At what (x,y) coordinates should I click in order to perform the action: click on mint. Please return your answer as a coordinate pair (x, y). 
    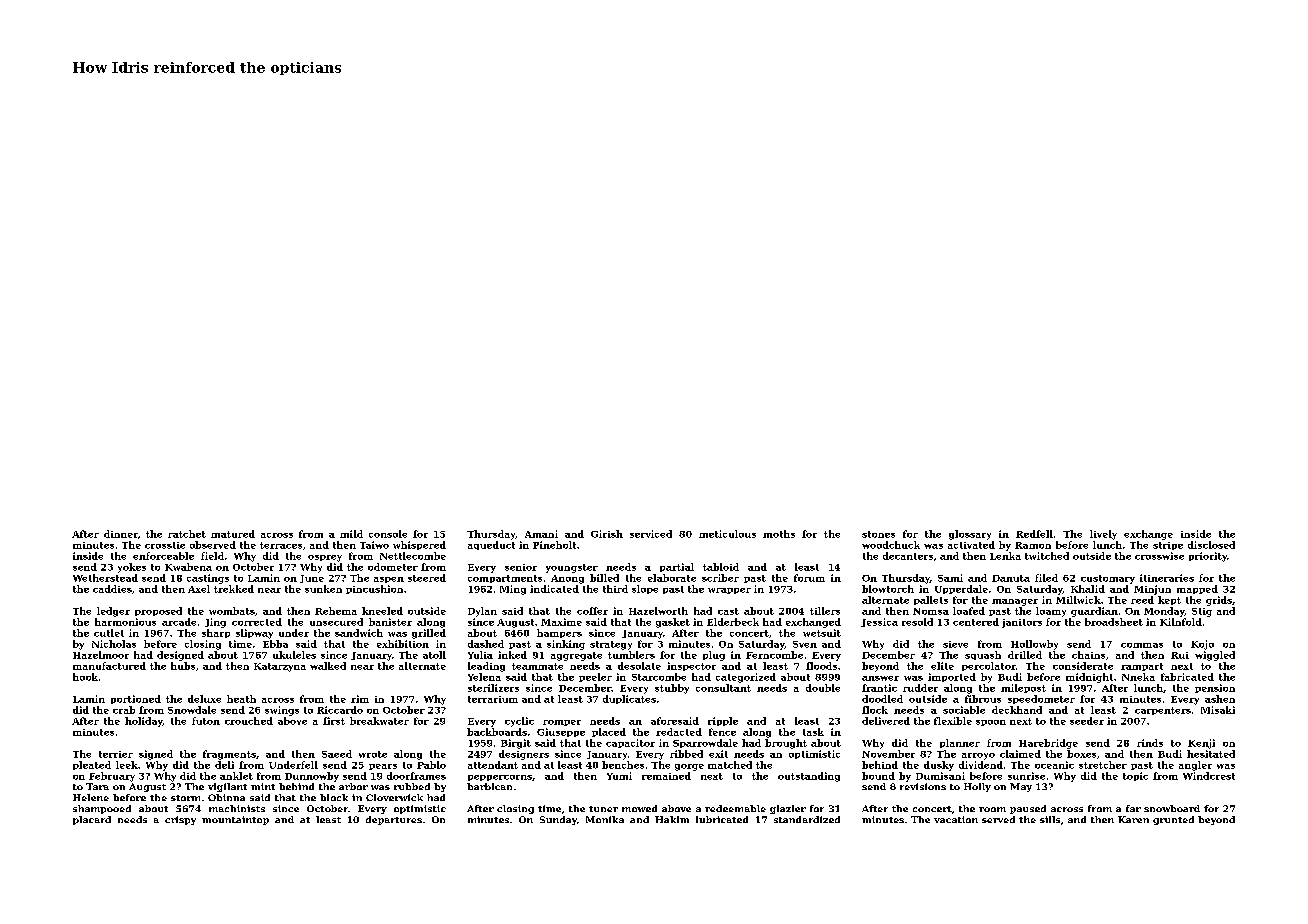
    Looking at the image, I should click on (263, 786).
